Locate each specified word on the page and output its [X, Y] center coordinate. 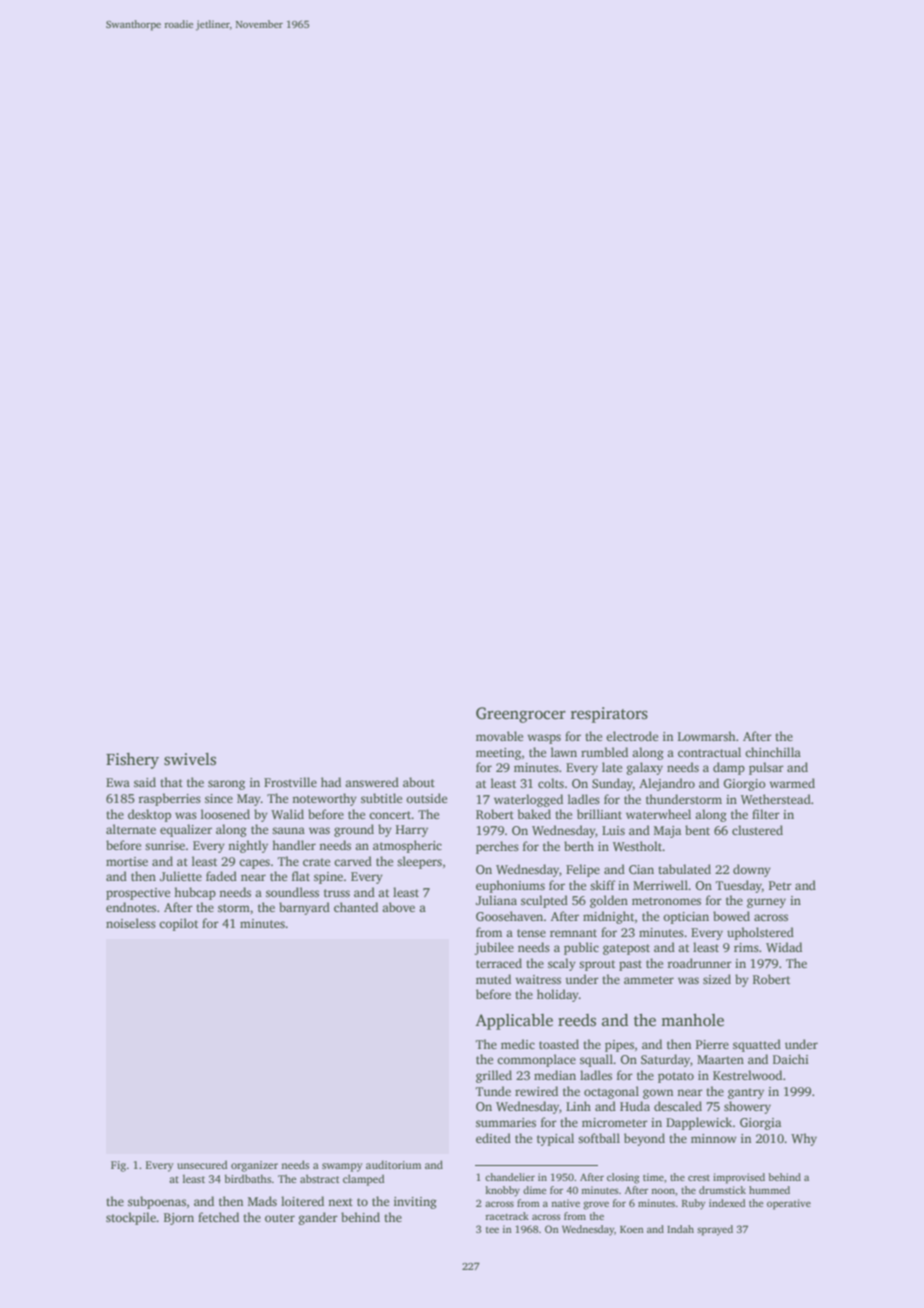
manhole [692, 1020]
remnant [573, 933]
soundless [292, 892]
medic [518, 1044]
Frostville [290, 782]
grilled [494, 1076]
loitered [302, 1201]
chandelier [510, 1177]
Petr [780, 885]
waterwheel [658, 814]
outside [426, 798]
